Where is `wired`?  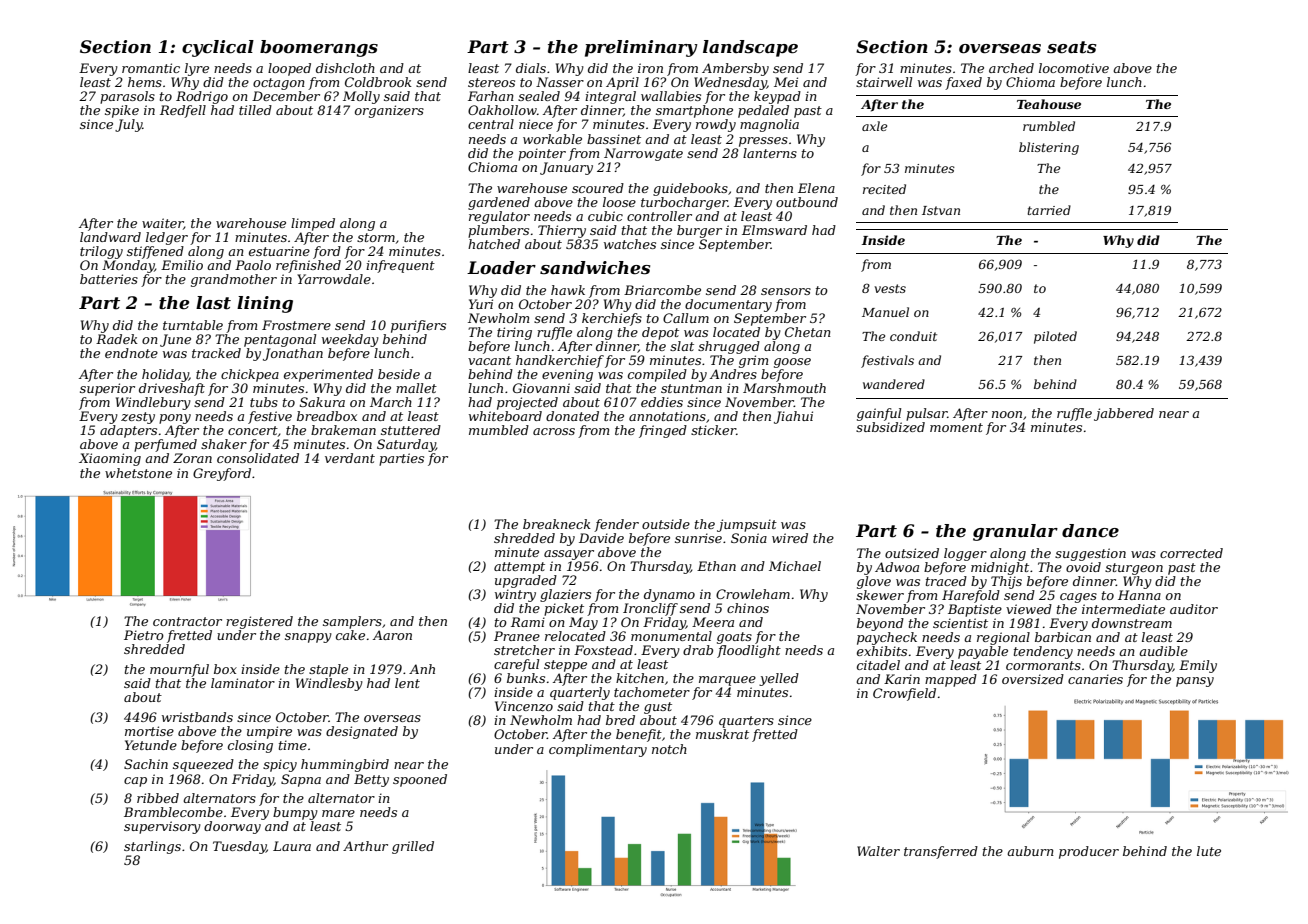 wired is located at coordinates (790, 538).
